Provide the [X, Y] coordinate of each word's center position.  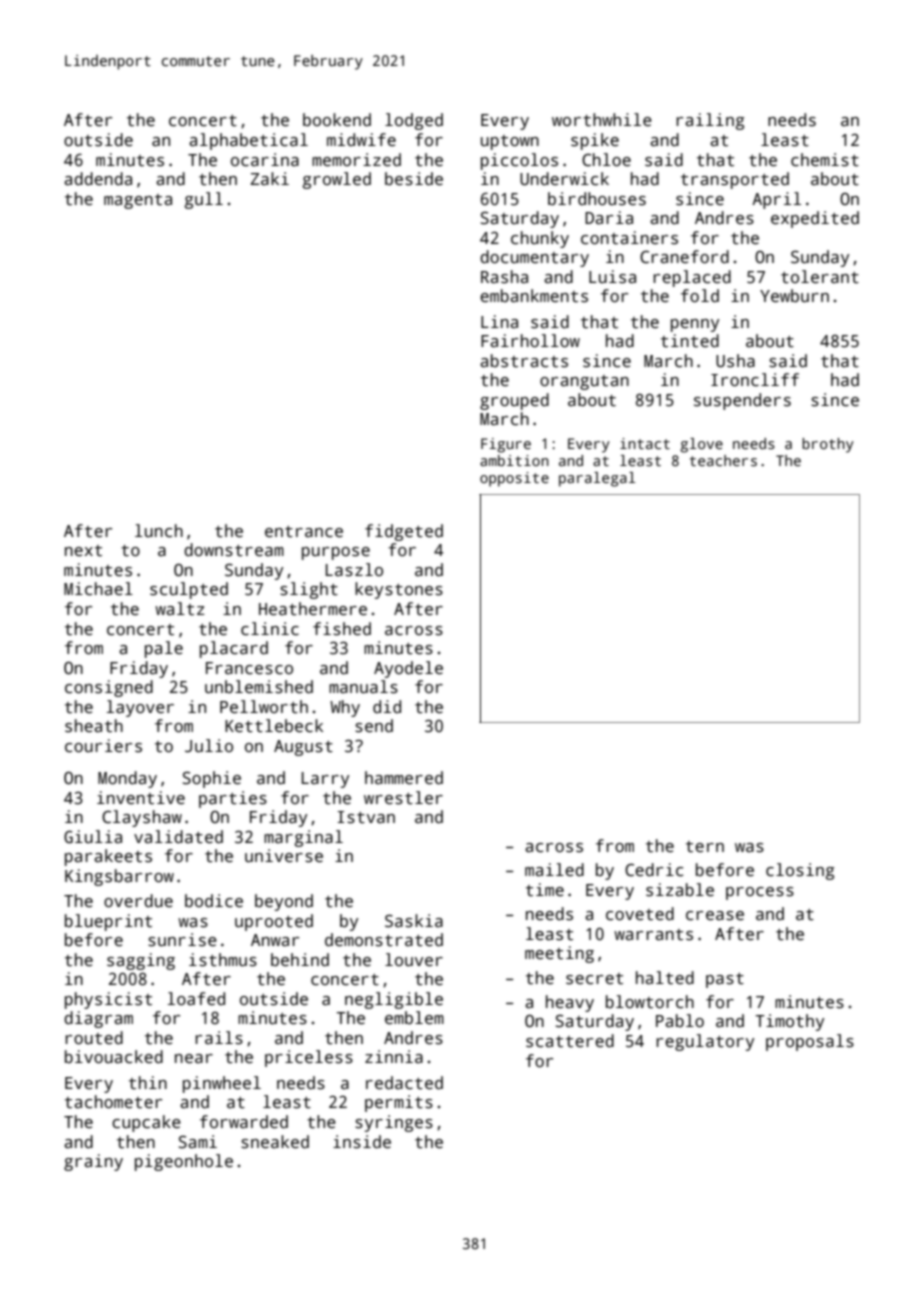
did [387, 706]
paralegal [597, 479]
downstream [234, 550]
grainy [93, 1162]
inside [362, 1142]
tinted [690, 341]
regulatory [705, 1042]
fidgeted [404, 532]
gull [204, 200]
